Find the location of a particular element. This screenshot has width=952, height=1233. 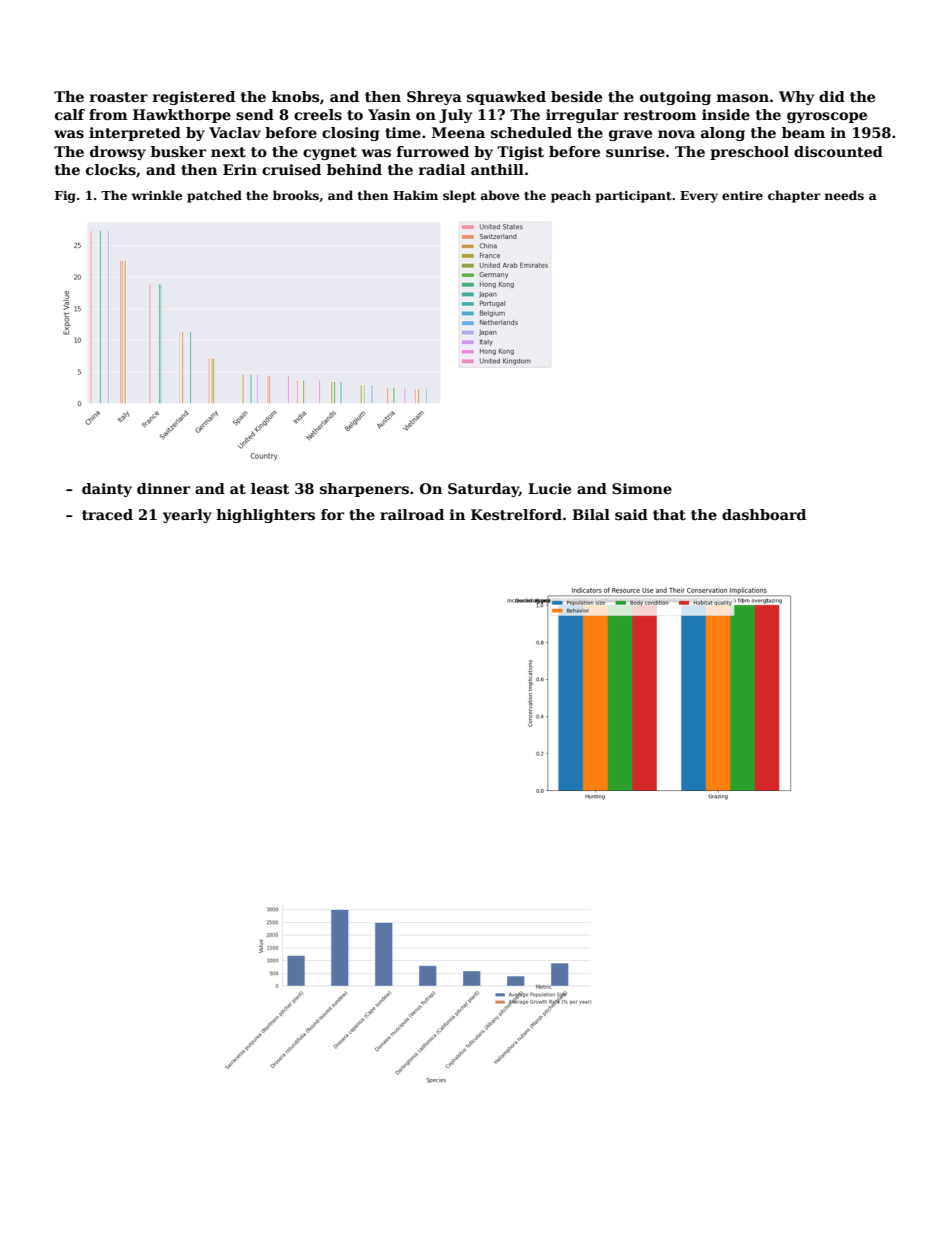

Simone is located at coordinates (642, 488).
